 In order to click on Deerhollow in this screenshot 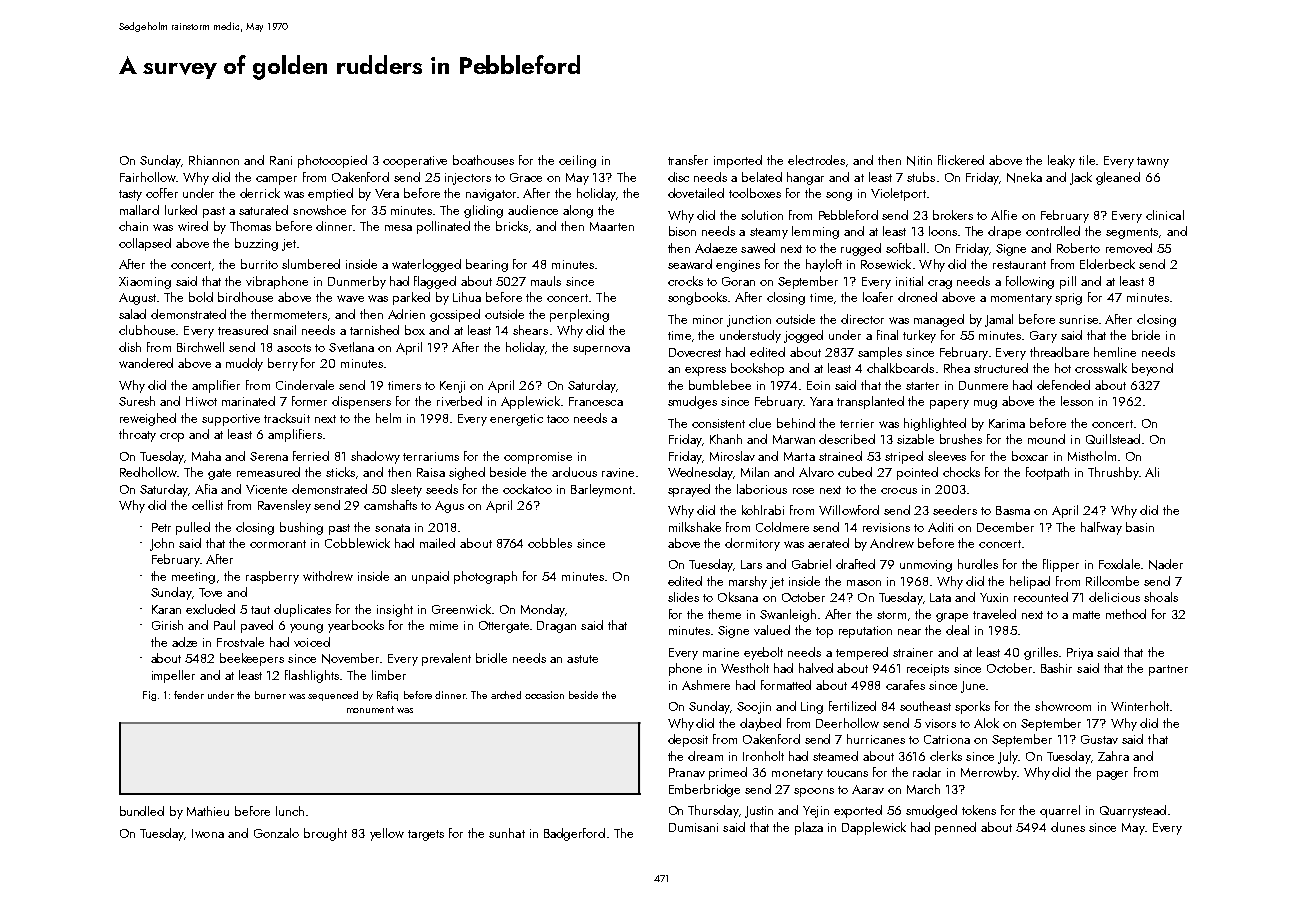, I will do `click(847, 723)`.
